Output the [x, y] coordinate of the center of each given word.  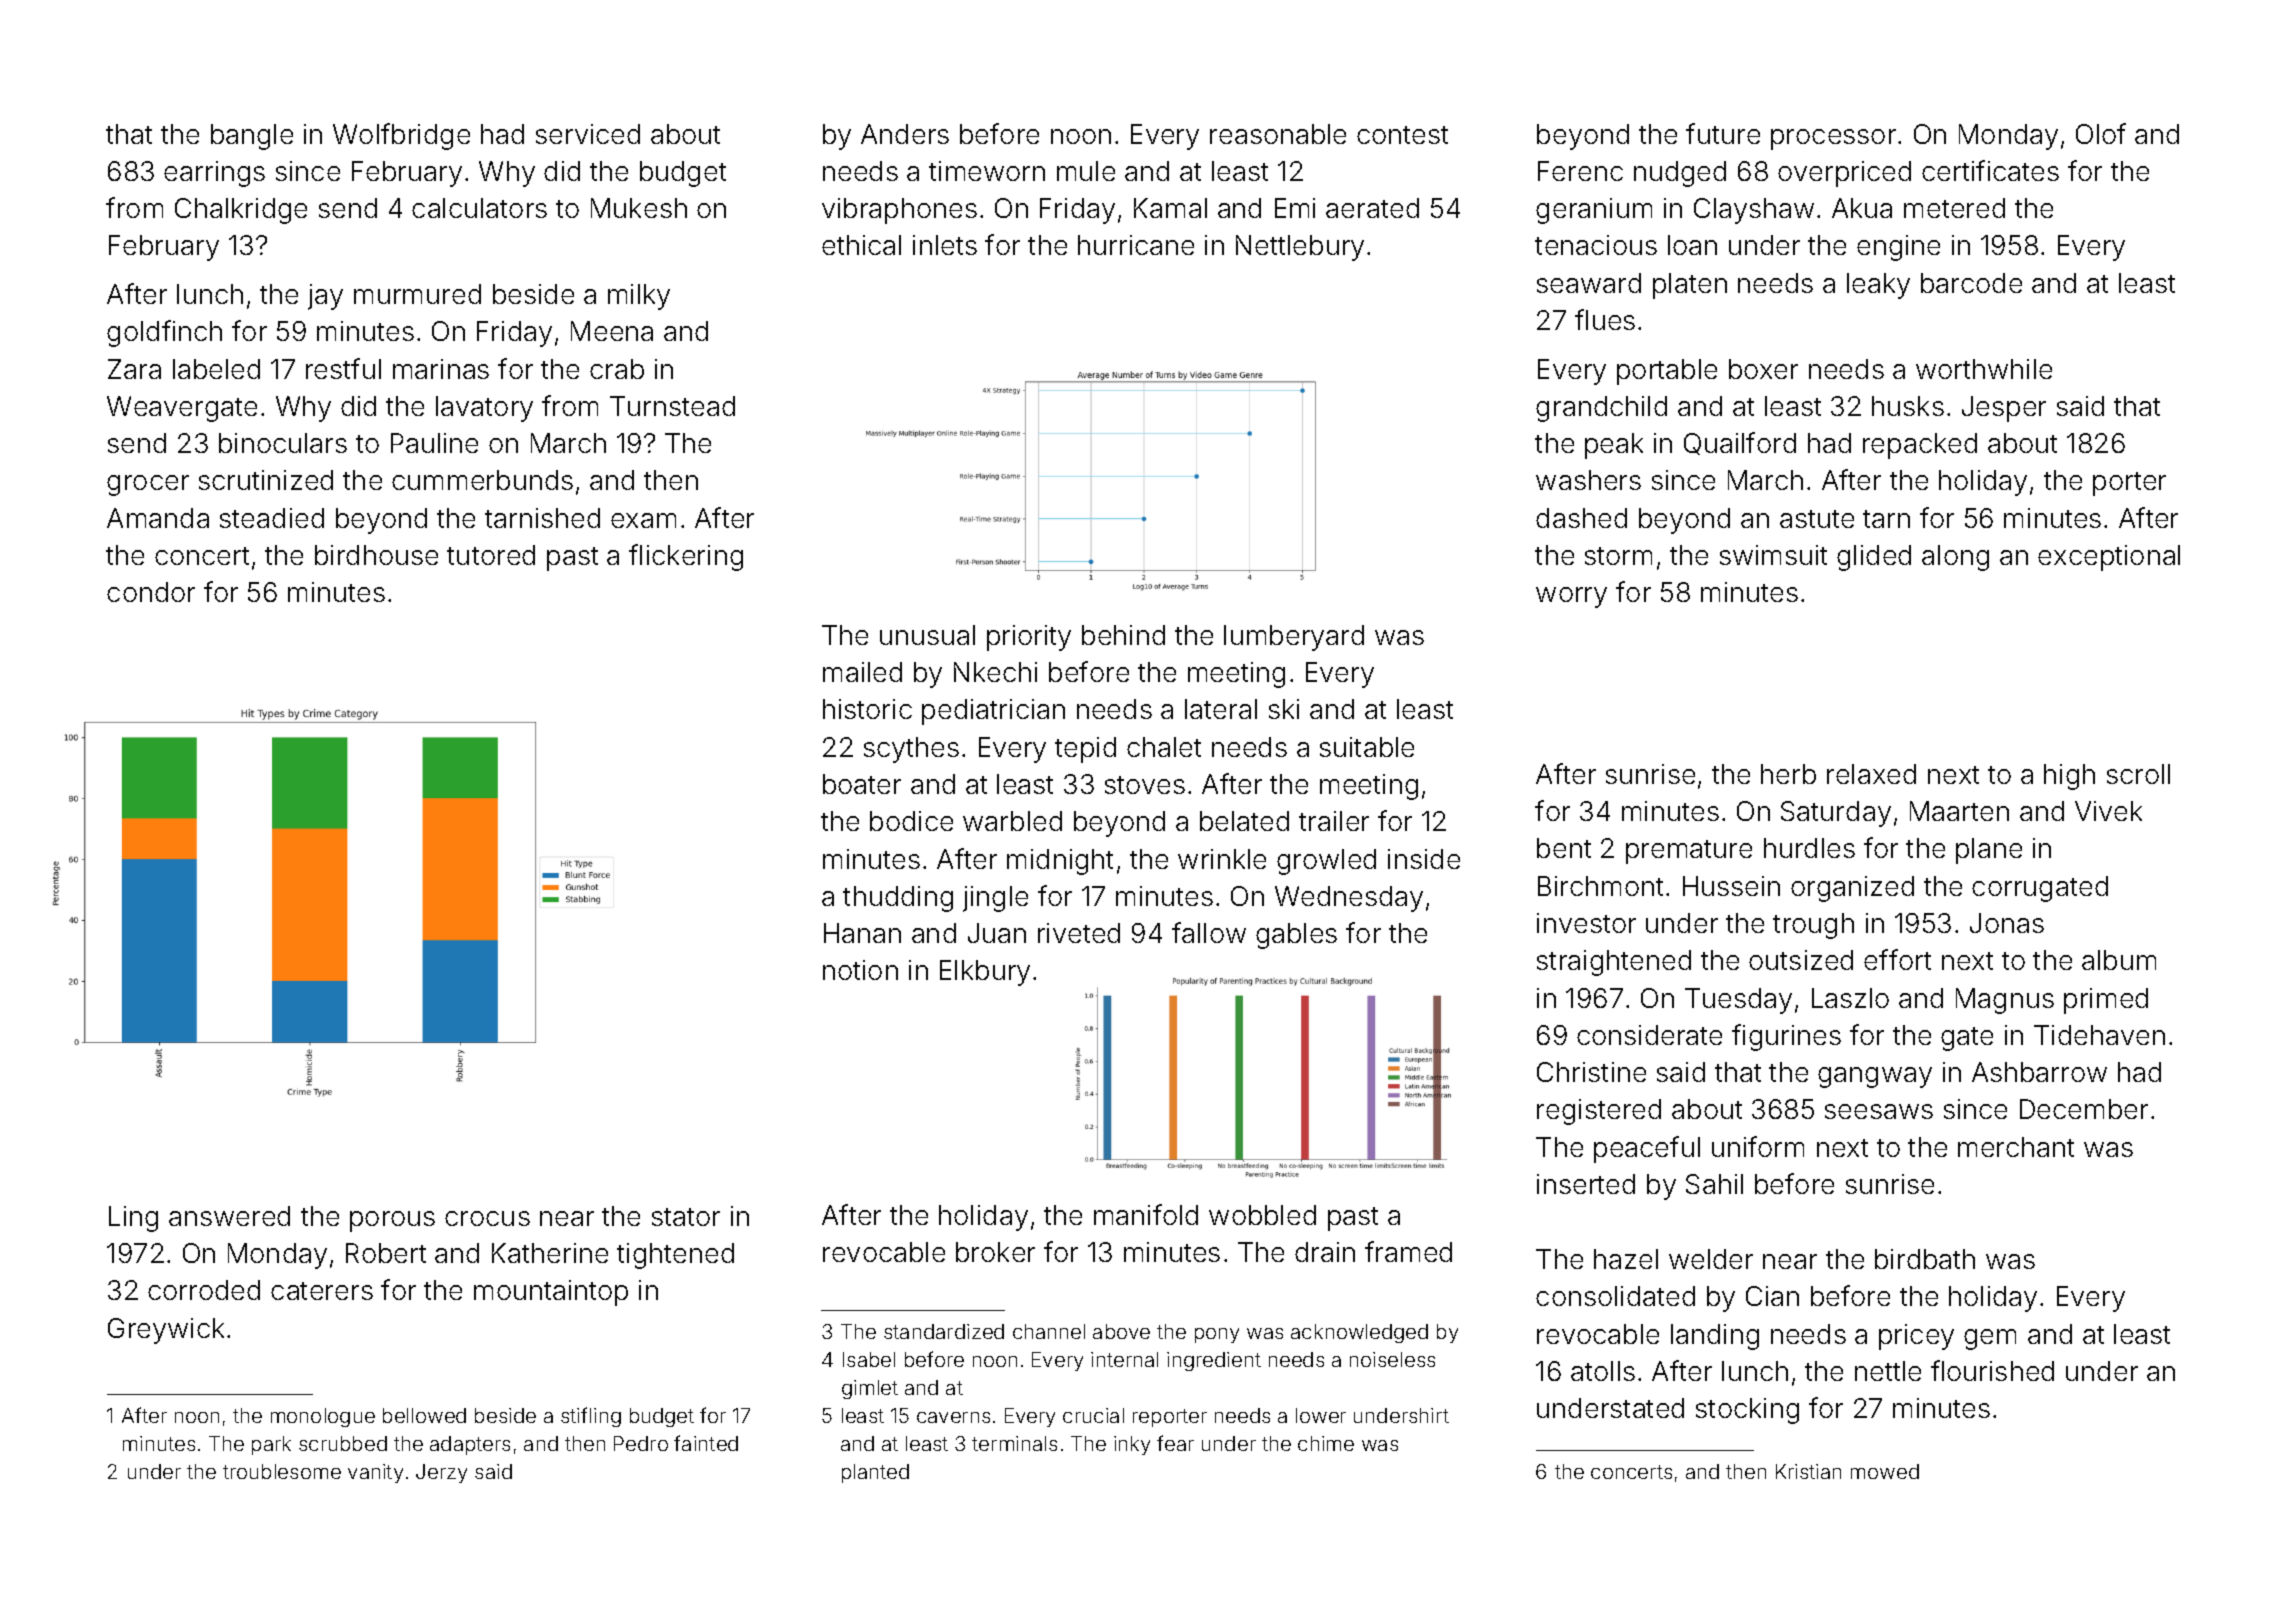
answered [229, 1216]
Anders [905, 134]
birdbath [1925, 1259]
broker [995, 1252]
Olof [2101, 133]
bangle [252, 137]
